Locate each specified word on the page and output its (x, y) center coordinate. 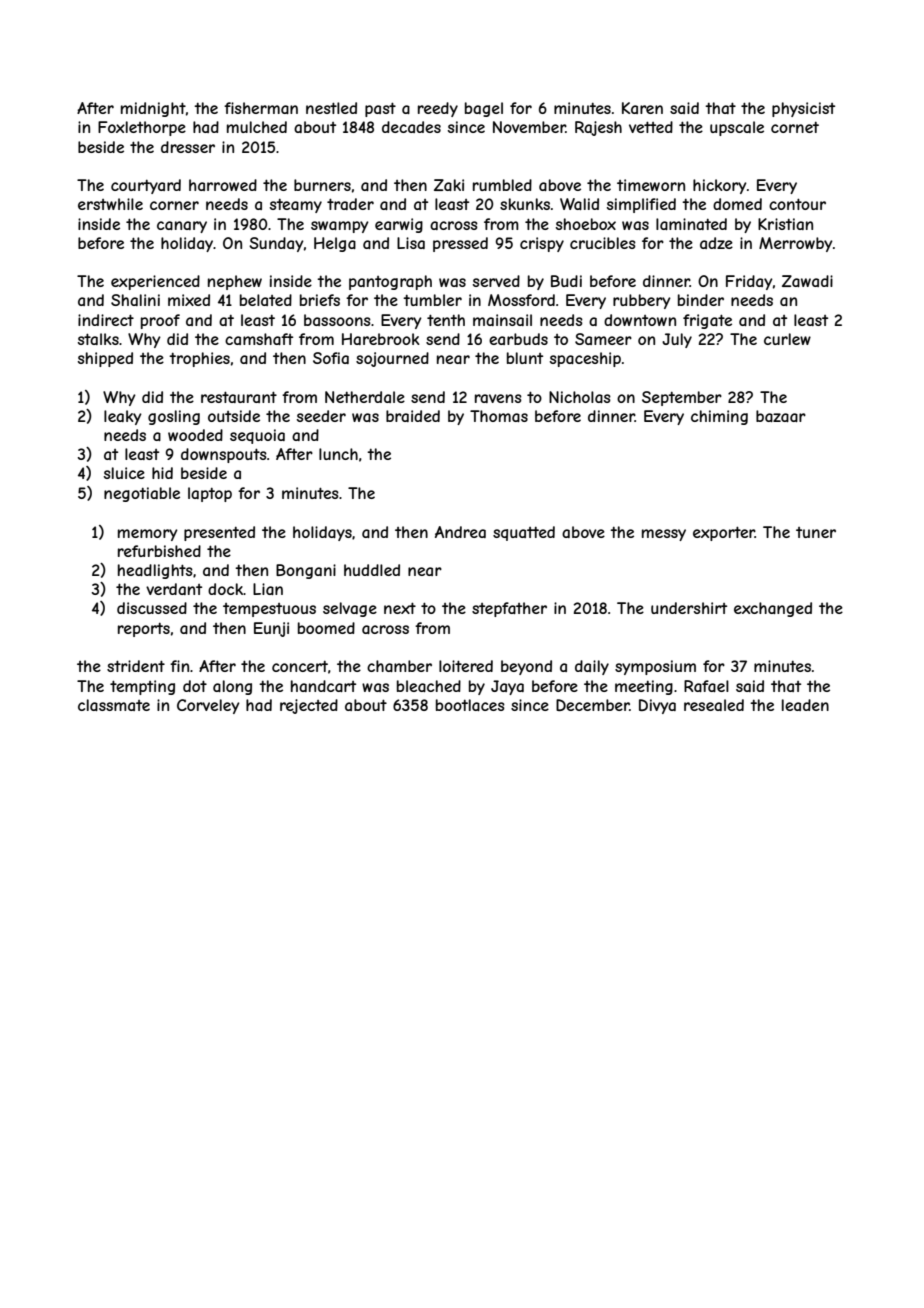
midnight (153, 109)
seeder (321, 416)
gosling (174, 417)
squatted (524, 533)
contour (797, 204)
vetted (651, 127)
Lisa (411, 243)
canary (182, 227)
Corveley (208, 706)
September (682, 398)
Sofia (331, 358)
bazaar (781, 416)
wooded (195, 435)
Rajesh (598, 128)
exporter (724, 533)
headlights (155, 571)
